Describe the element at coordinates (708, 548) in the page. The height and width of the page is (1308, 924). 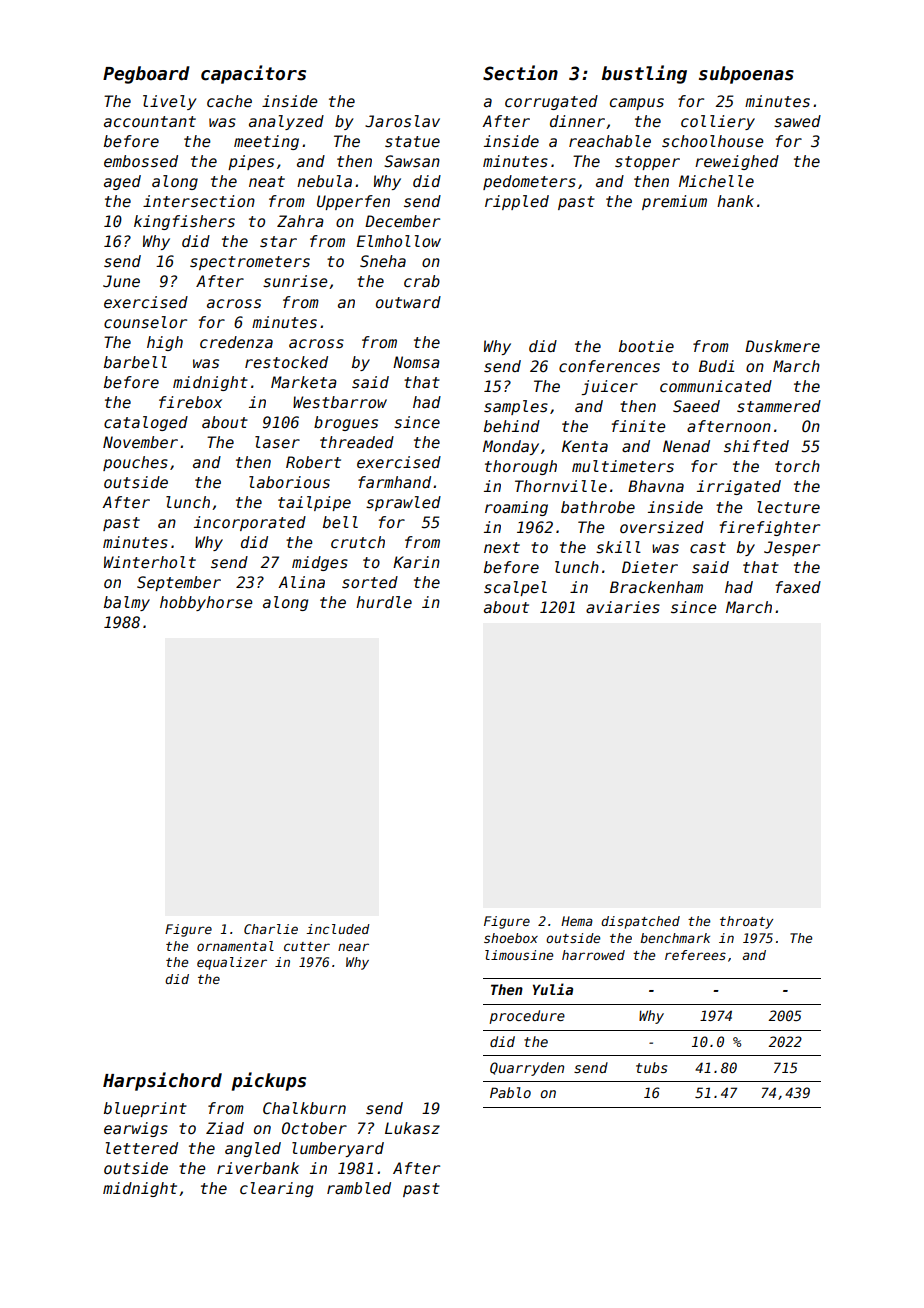
I see `cast` at that location.
